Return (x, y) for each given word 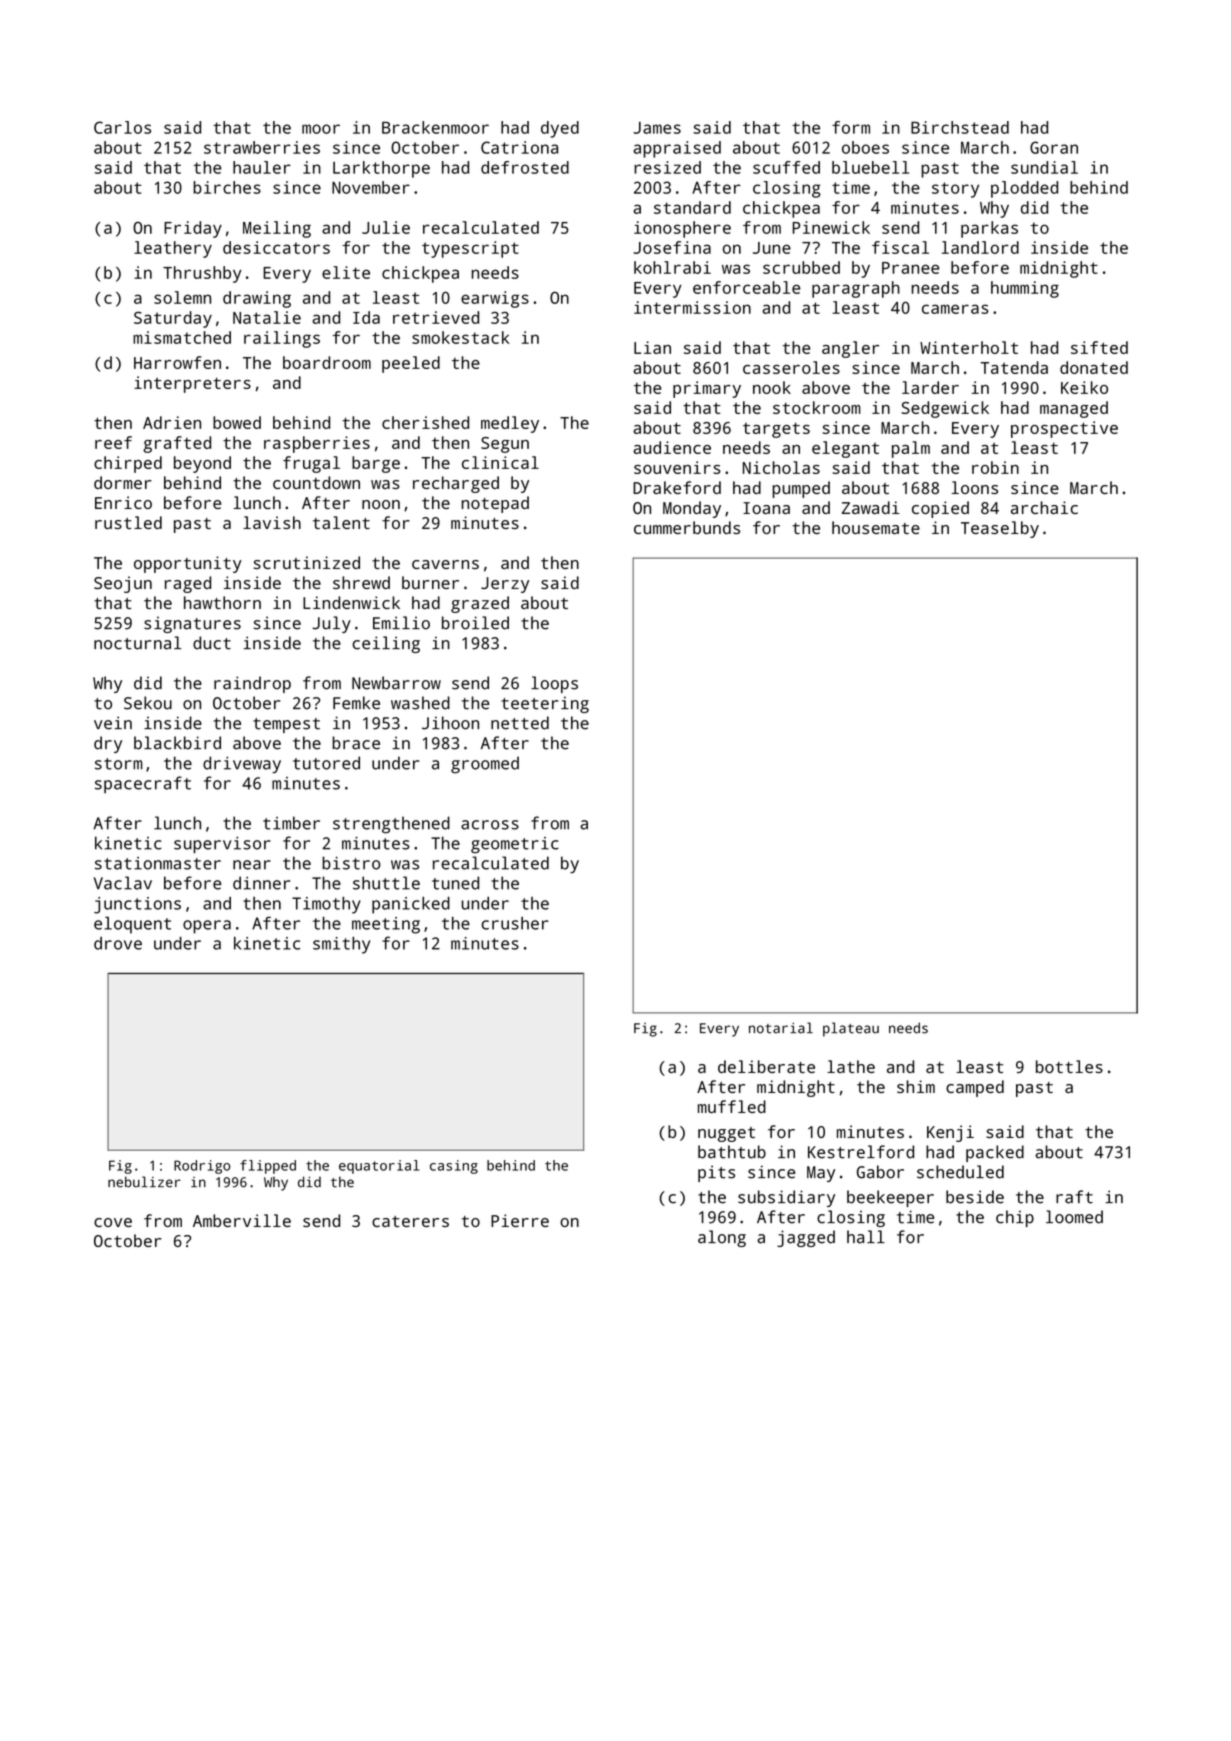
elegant (845, 449)
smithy (341, 945)
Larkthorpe (381, 169)
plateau (851, 1029)
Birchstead (960, 127)
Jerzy (505, 585)
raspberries (317, 444)
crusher (515, 923)
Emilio (401, 623)
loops (554, 684)
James (657, 128)
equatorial (379, 1167)
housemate (876, 527)
